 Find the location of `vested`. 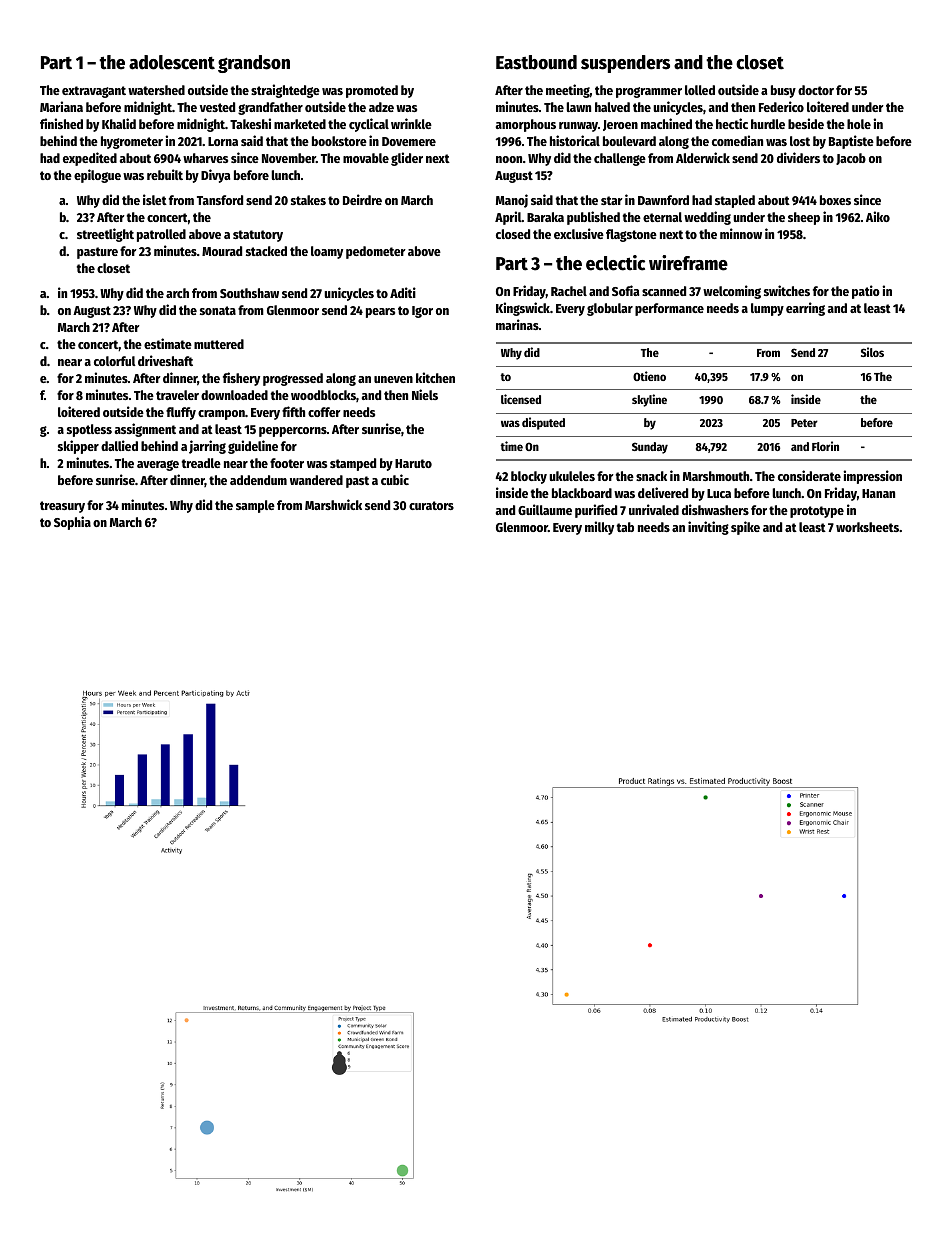

vested is located at coordinates (217, 107).
